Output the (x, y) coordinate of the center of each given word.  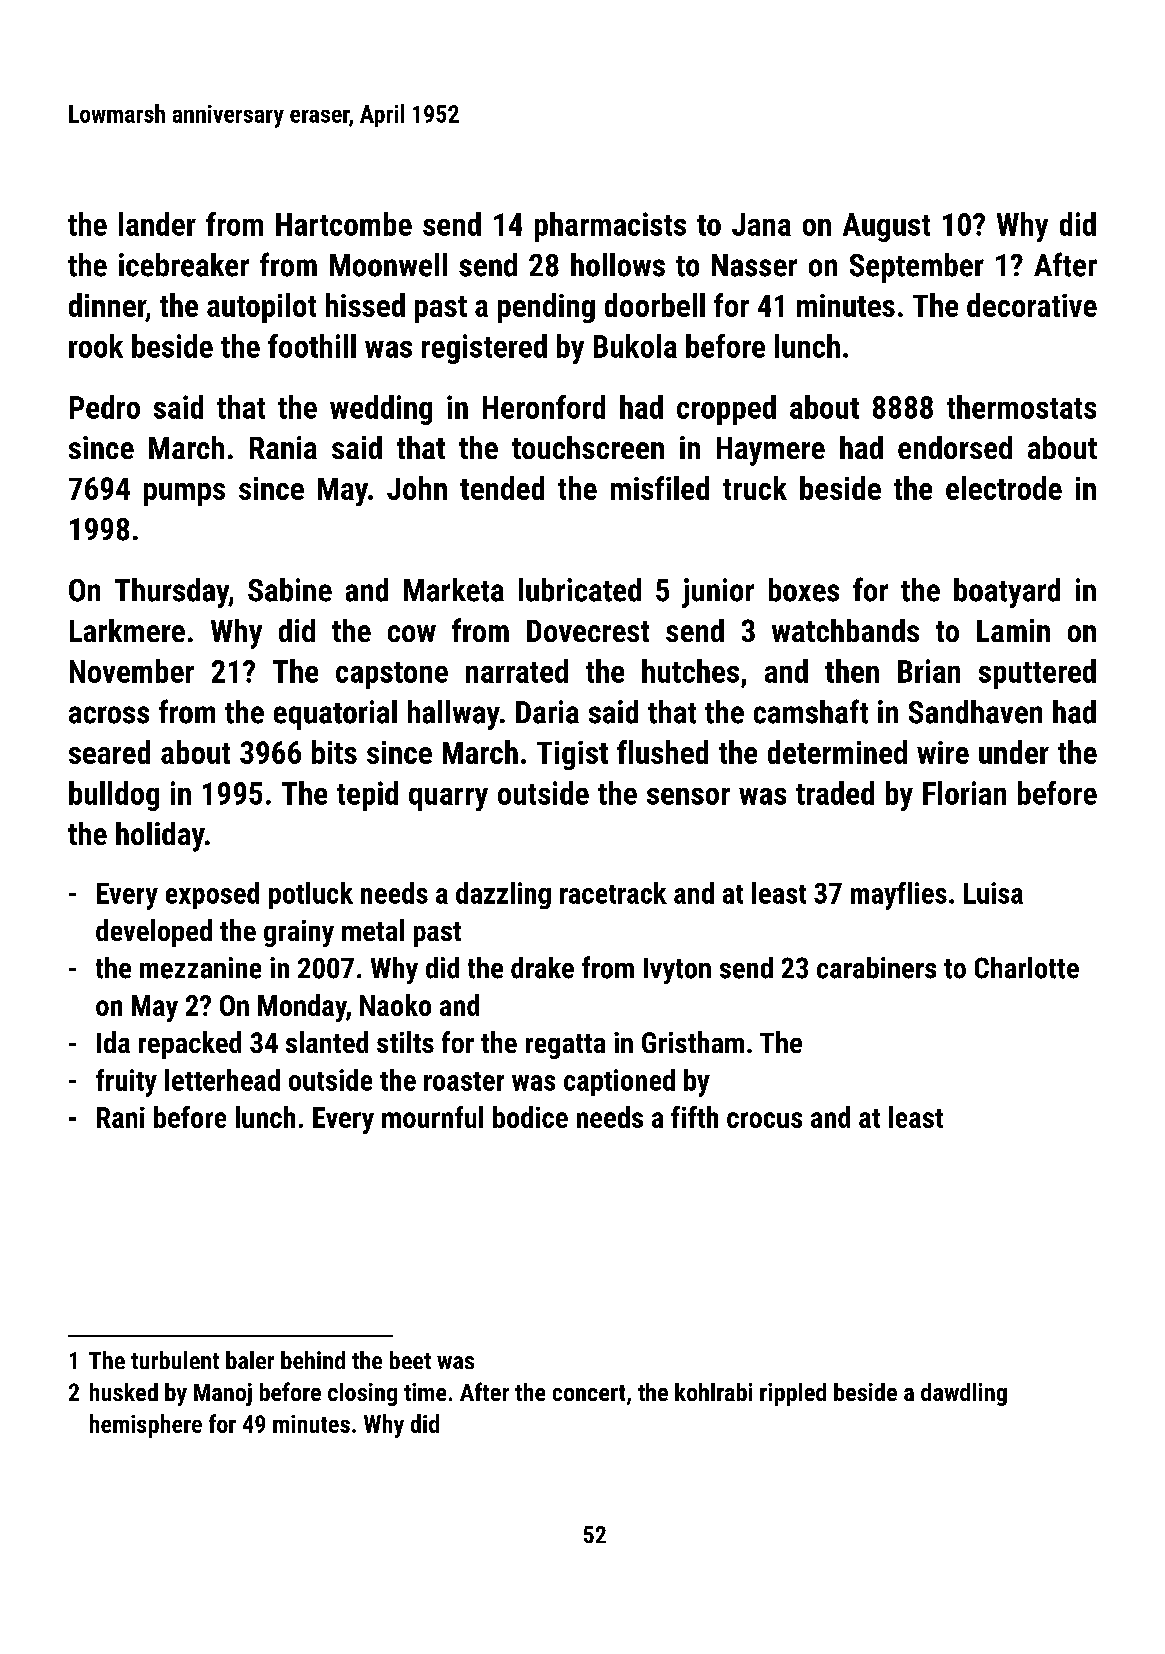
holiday (160, 837)
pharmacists (610, 227)
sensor (688, 796)
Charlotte (1027, 968)
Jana (761, 224)
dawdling (964, 1394)
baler (250, 1360)
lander (157, 224)
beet (410, 1360)
